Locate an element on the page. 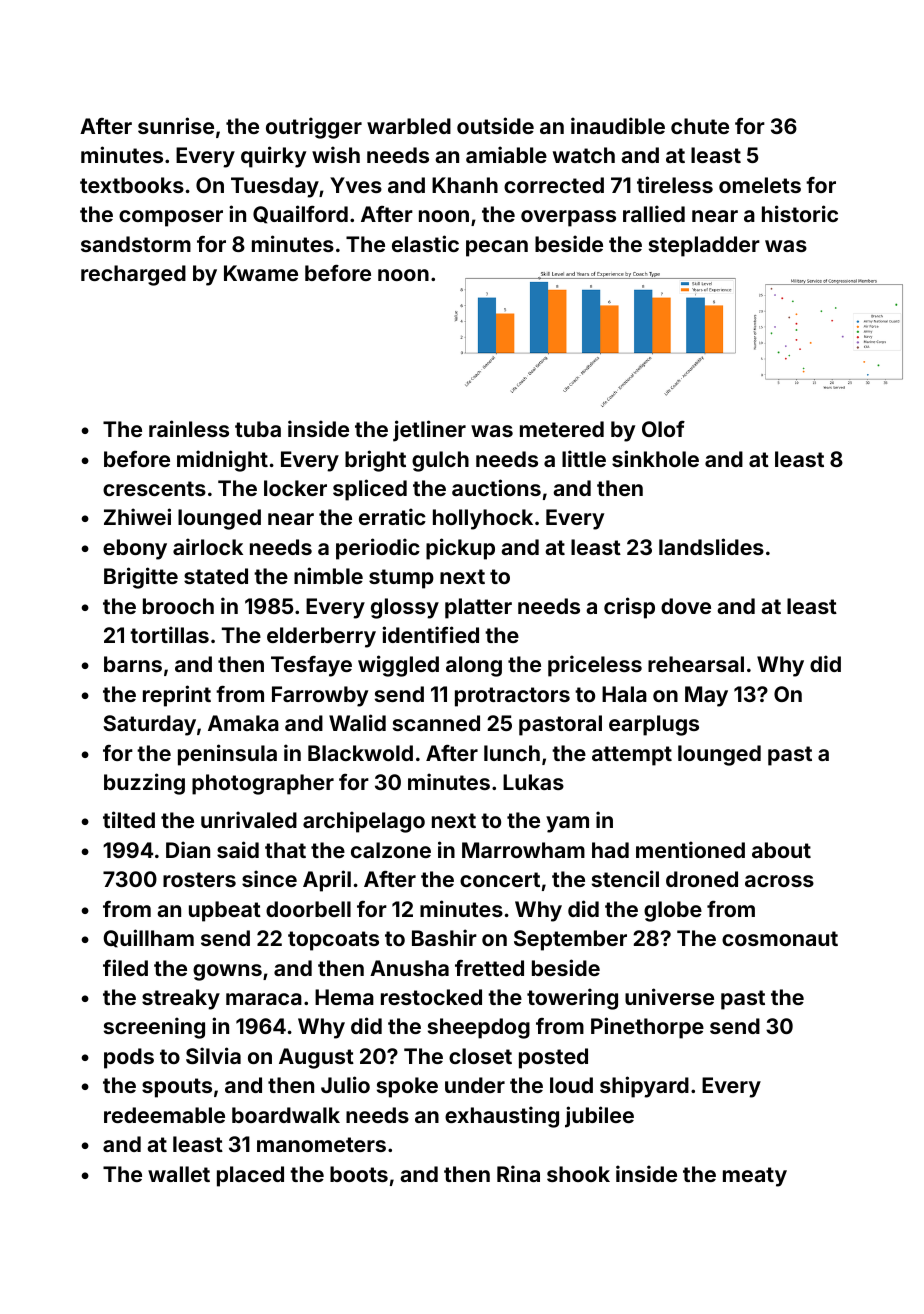 Image resolution: width=924 pixels, height=1314 pixels. posted is located at coordinates (553, 1058).
